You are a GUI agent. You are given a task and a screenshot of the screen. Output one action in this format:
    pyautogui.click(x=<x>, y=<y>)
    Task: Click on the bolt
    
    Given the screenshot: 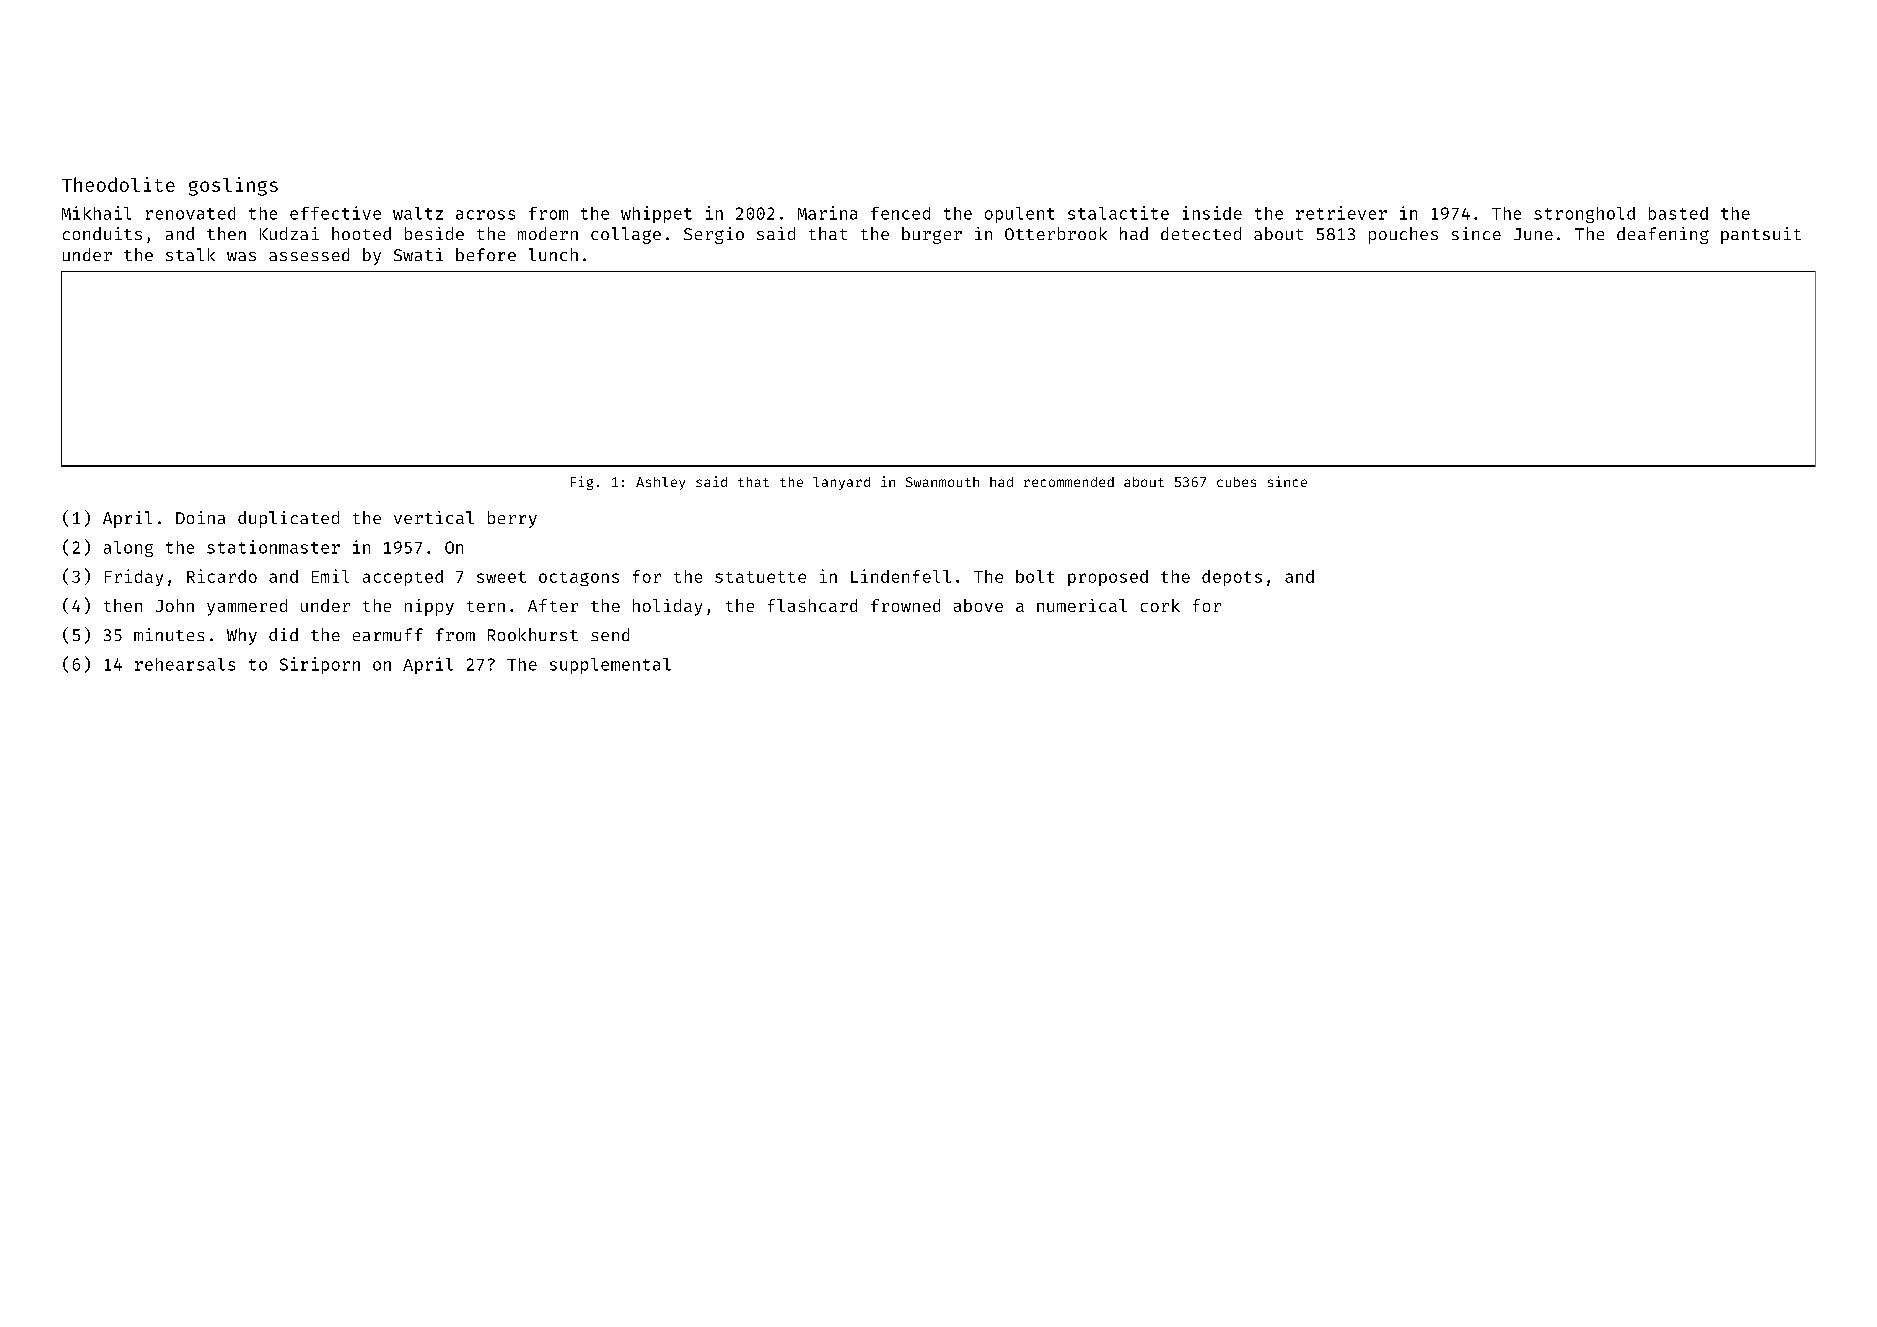 What is the action you would take?
    pyautogui.click(x=1035, y=576)
